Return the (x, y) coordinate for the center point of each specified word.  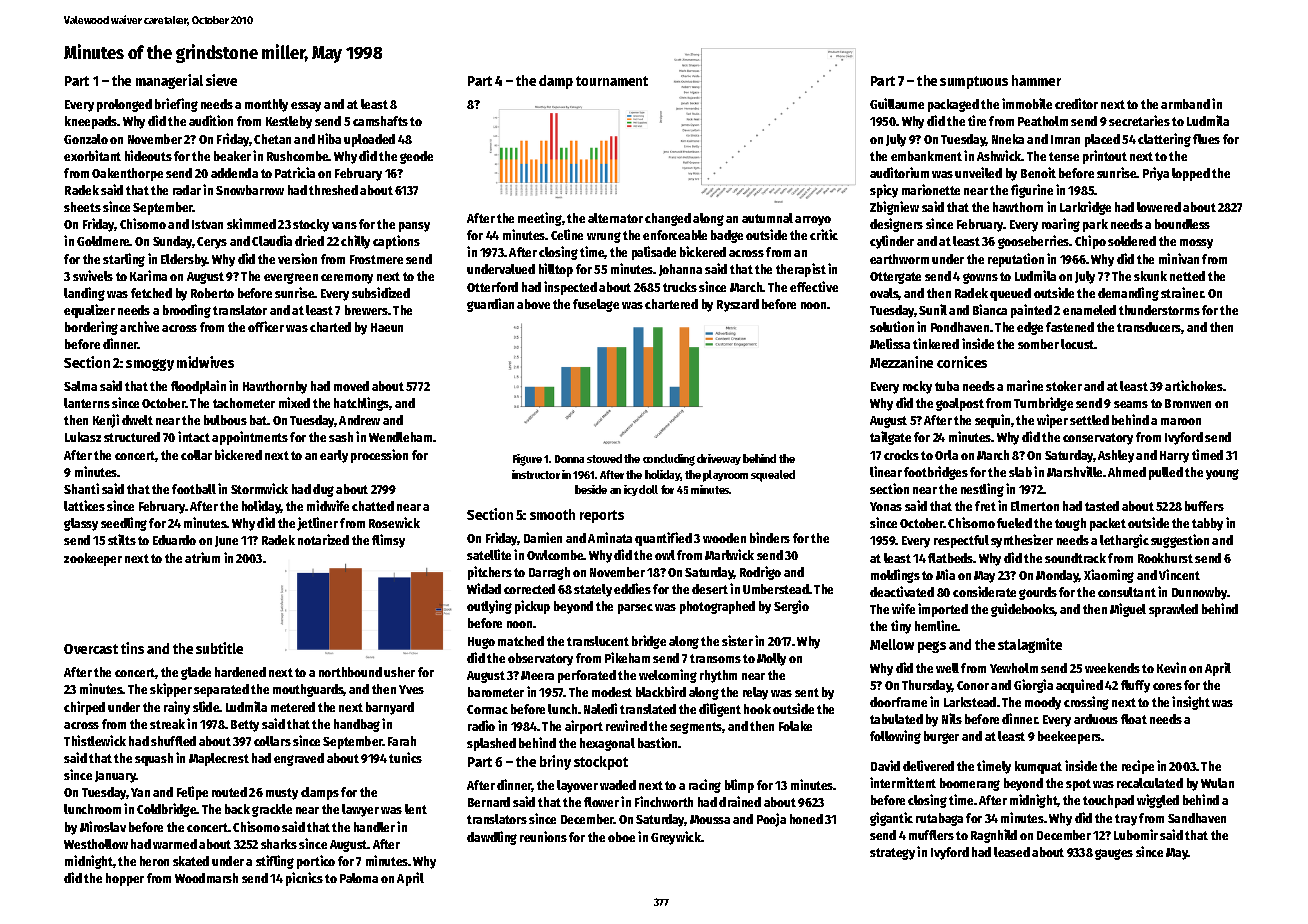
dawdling (492, 838)
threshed (333, 190)
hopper (125, 879)
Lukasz (83, 437)
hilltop (556, 270)
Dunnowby (1200, 593)
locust (1078, 344)
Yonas (886, 506)
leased (1012, 852)
